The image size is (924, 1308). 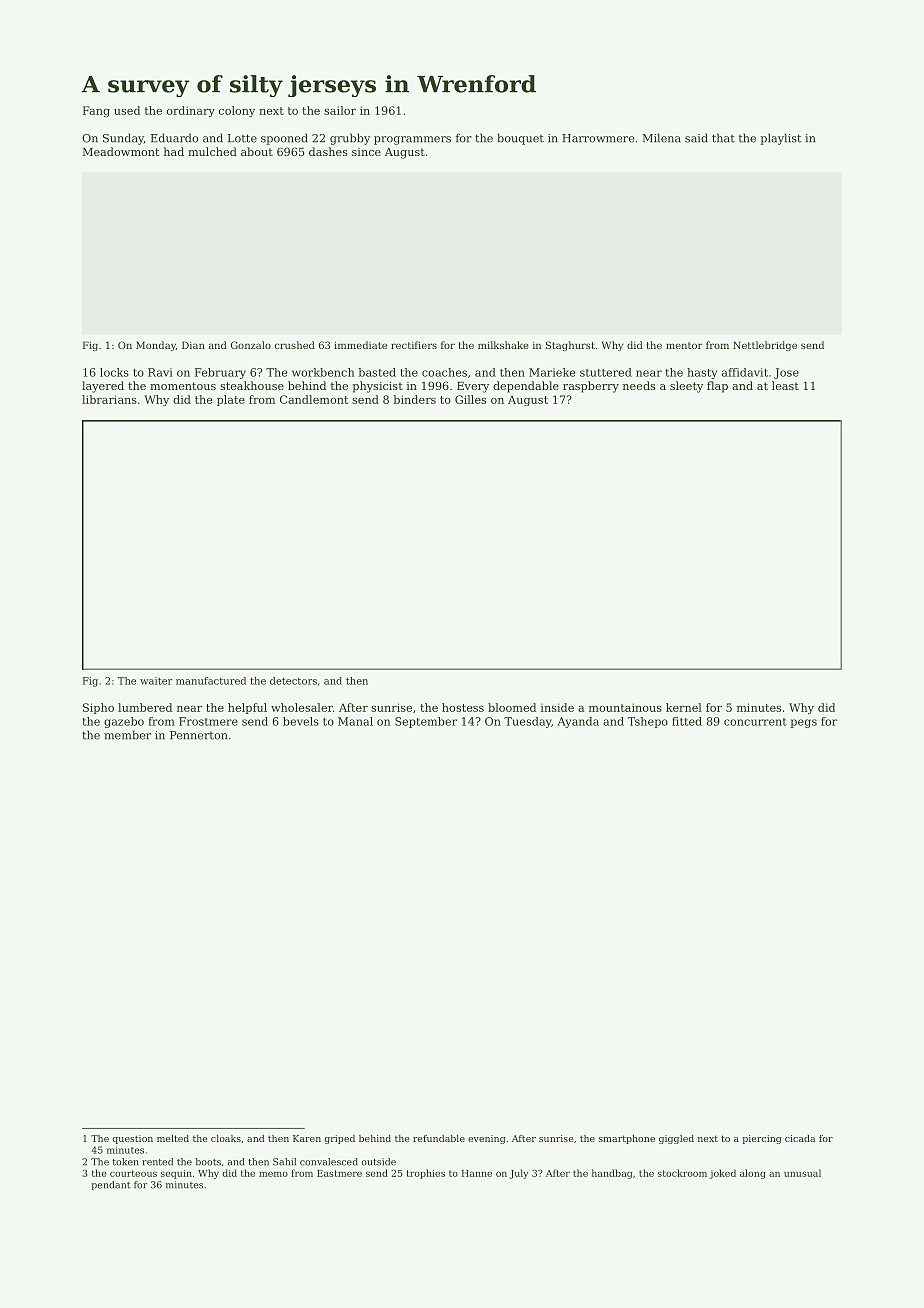 What do you see at coordinates (639, 385) in the page?
I see `needs` at bounding box center [639, 385].
